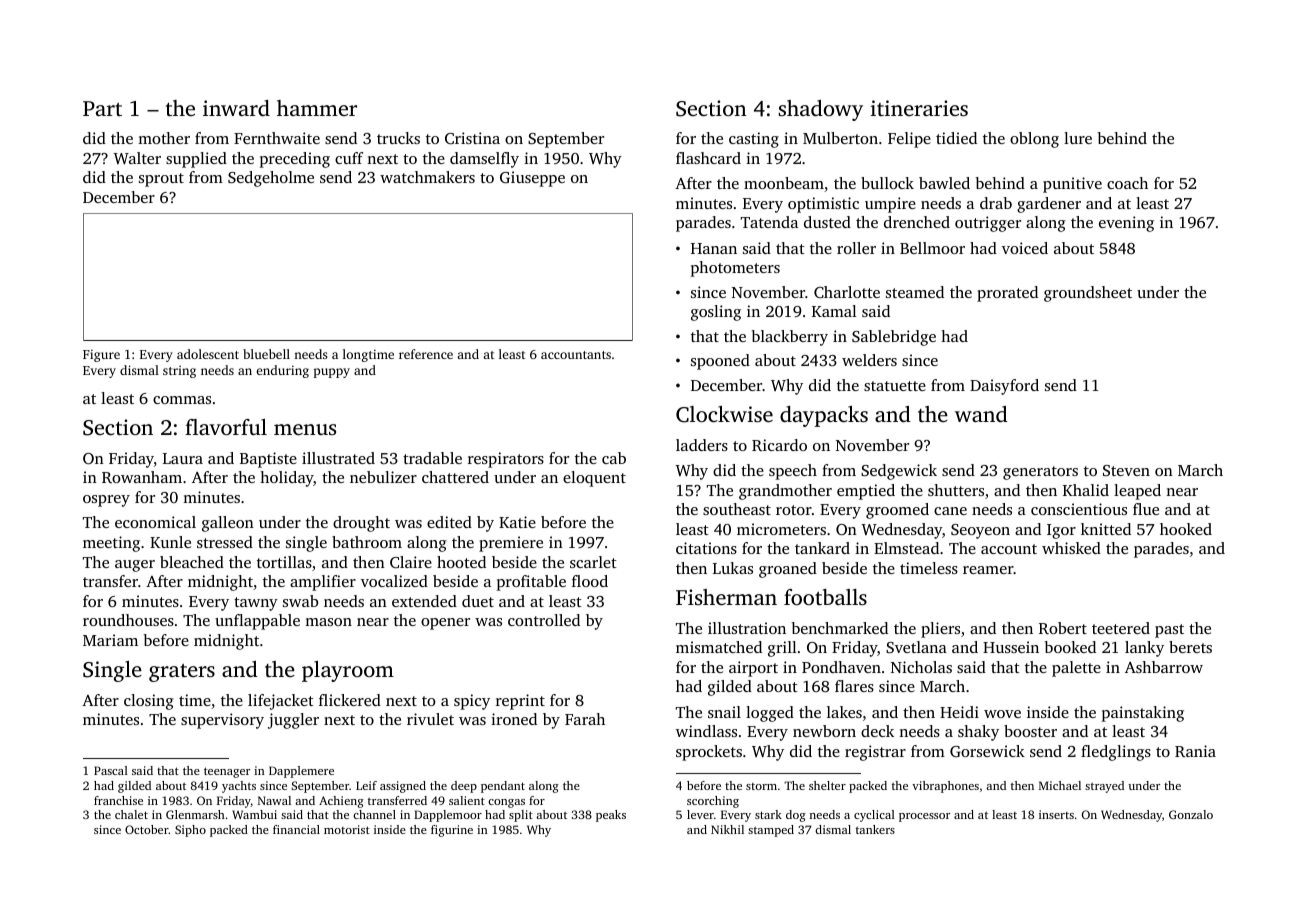 Image resolution: width=1308 pixels, height=924 pixels. Describe the element at coordinates (236, 108) in the document. I see `inward` at that location.
